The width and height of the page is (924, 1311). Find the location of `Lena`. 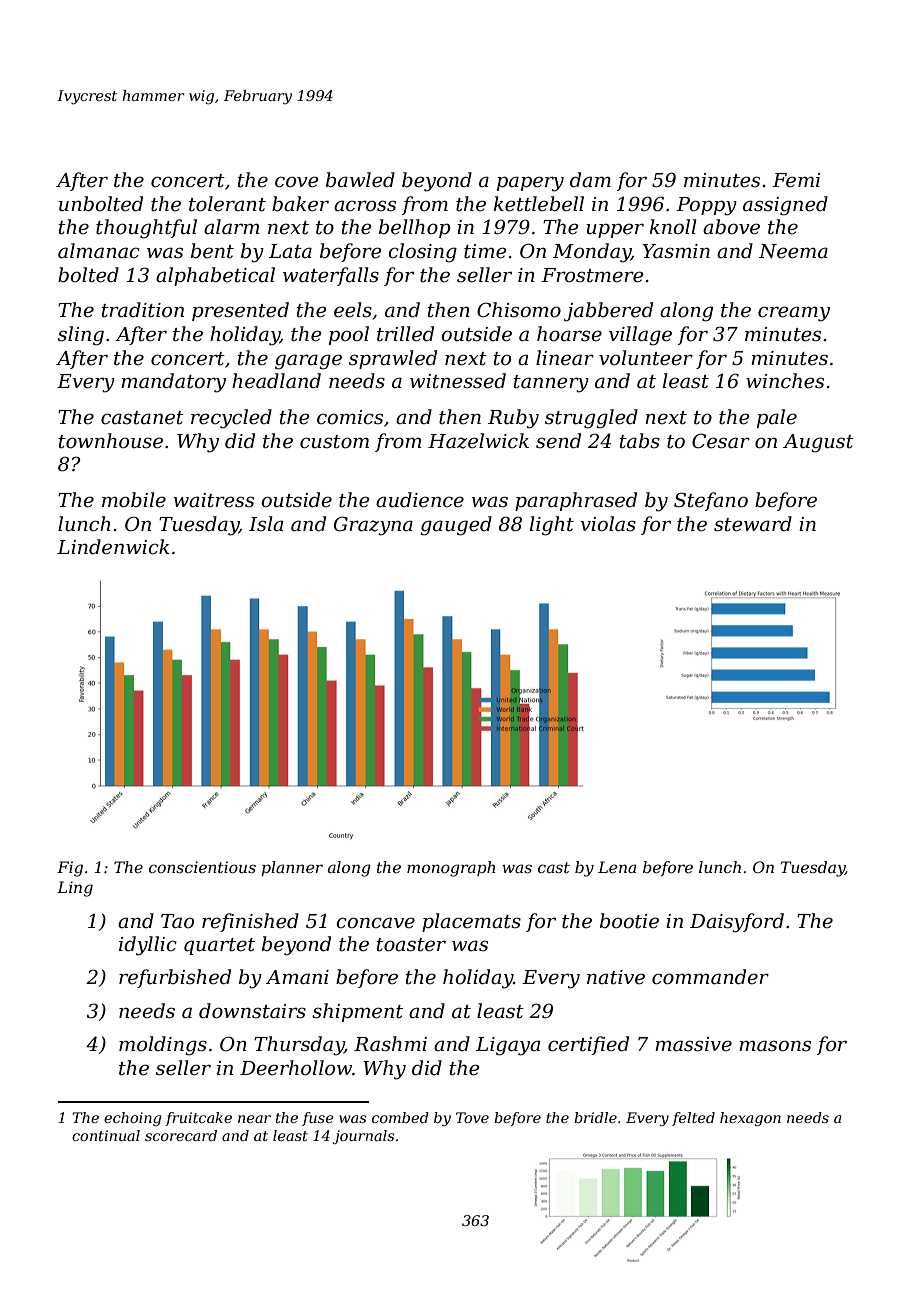

Lena is located at coordinates (617, 867).
